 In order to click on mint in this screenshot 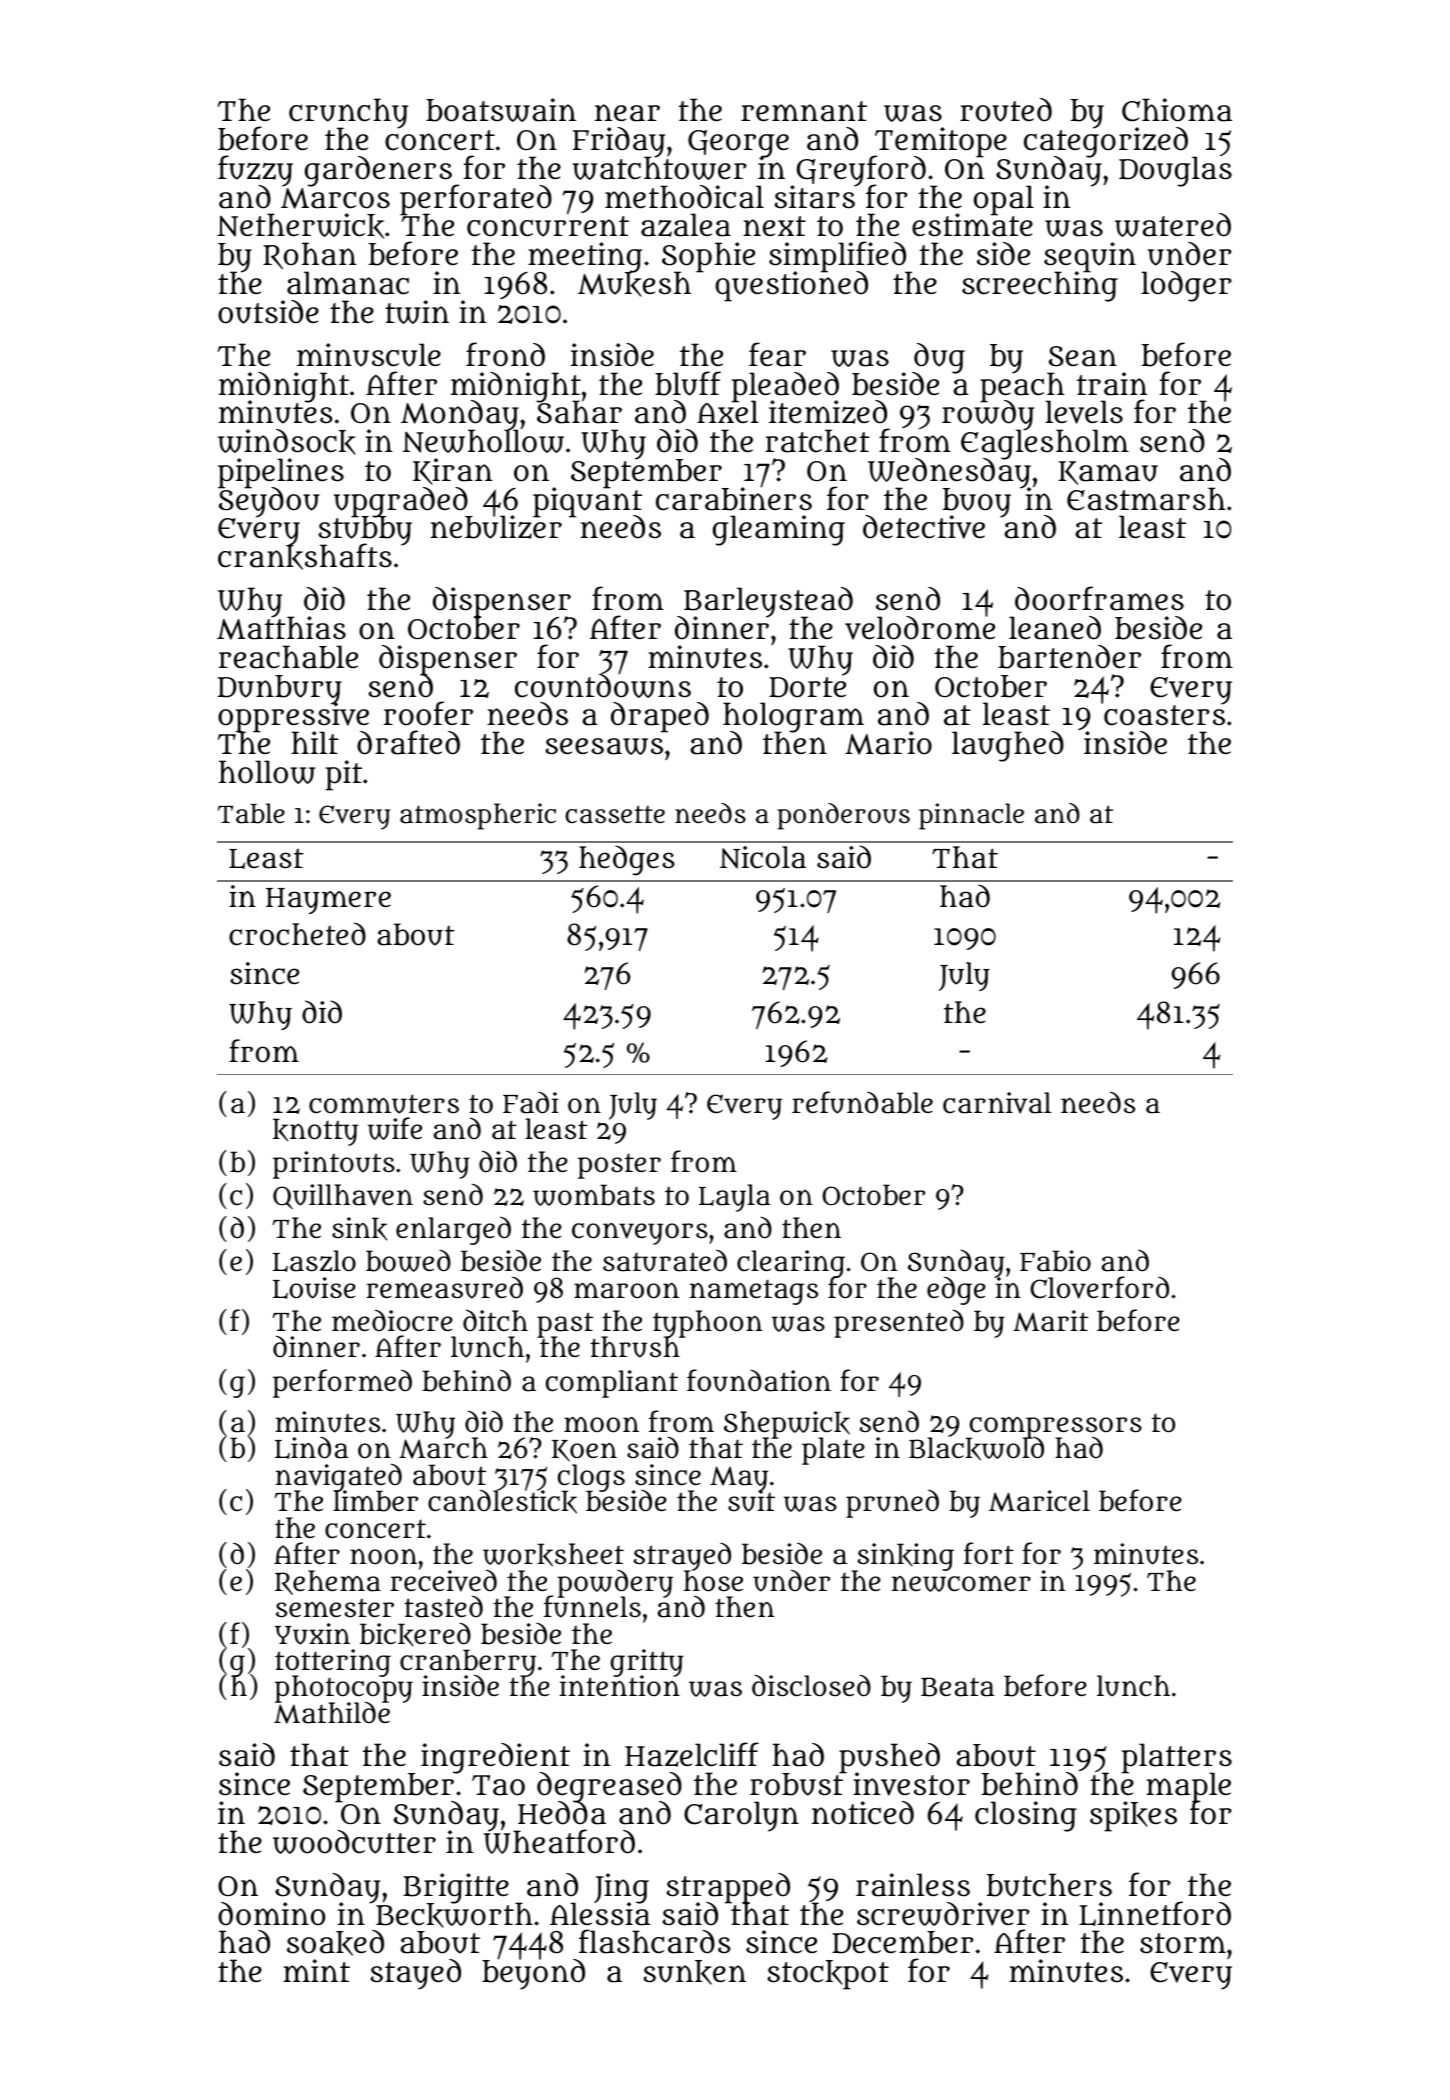, I will do `click(316, 1970)`.
